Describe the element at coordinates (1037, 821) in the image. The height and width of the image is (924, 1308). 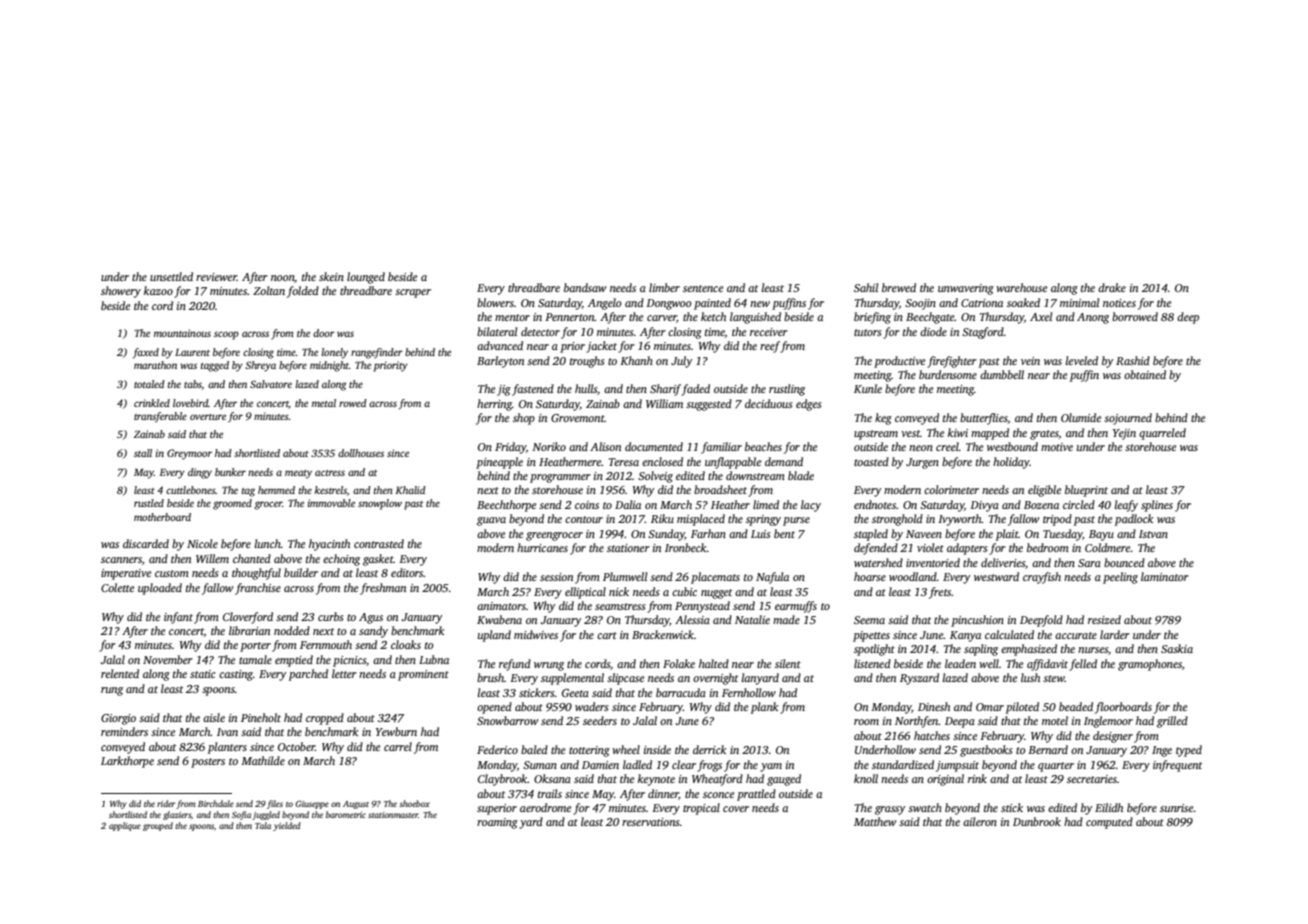
I see `Dunbrook` at that location.
